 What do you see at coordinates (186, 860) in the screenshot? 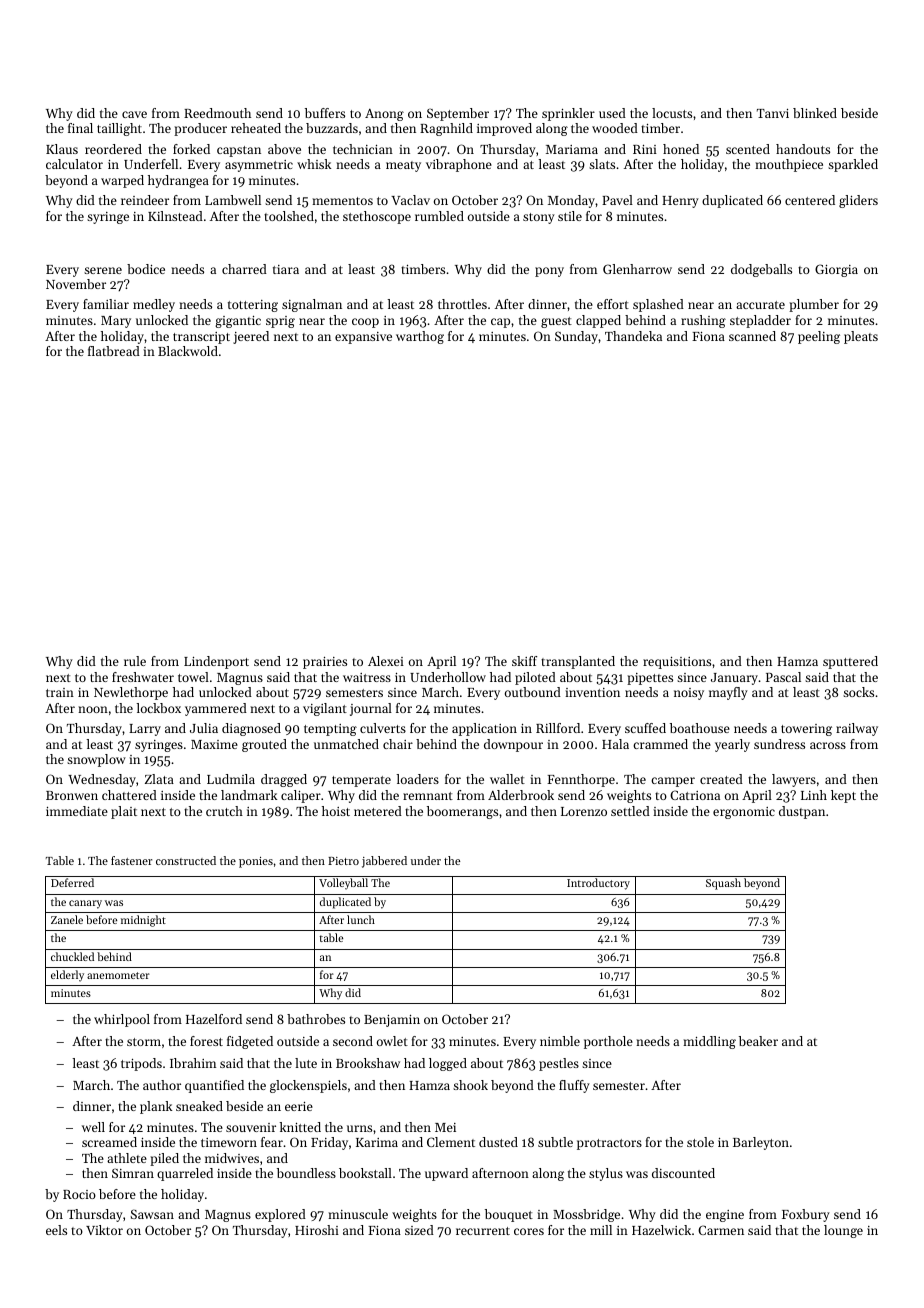
I see `constructed` at bounding box center [186, 860].
